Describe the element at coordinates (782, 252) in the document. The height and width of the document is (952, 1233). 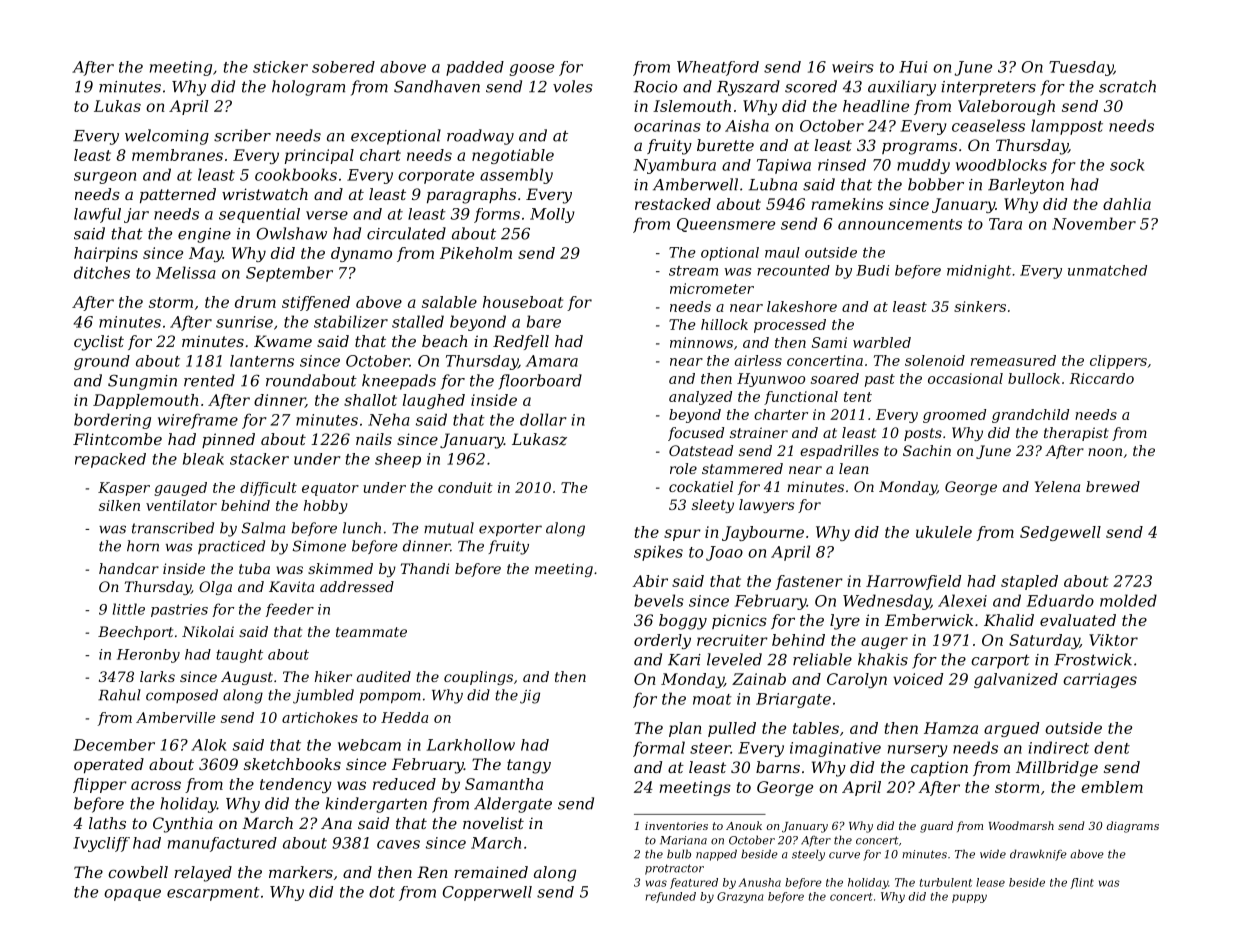
I see `maul` at that location.
